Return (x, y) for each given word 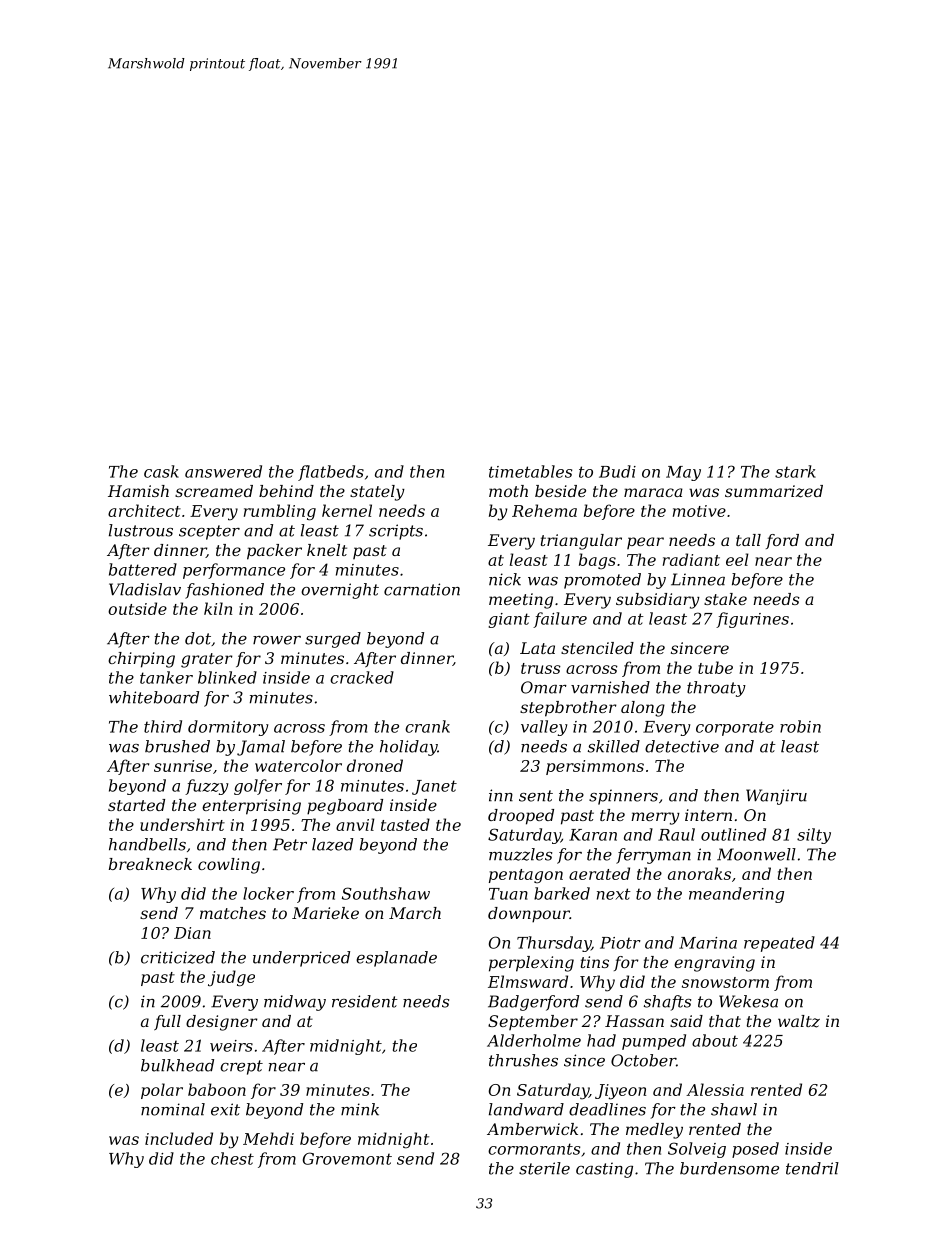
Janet (434, 787)
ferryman (653, 856)
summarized (774, 491)
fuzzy (206, 787)
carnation (422, 589)
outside (137, 608)
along (643, 709)
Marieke (325, 913)
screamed (214, 491)
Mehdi (268, 1138)
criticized (178, 957)
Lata (537, 648)
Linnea (698, 579)
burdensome (729, 1168)
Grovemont (347, 1158)
